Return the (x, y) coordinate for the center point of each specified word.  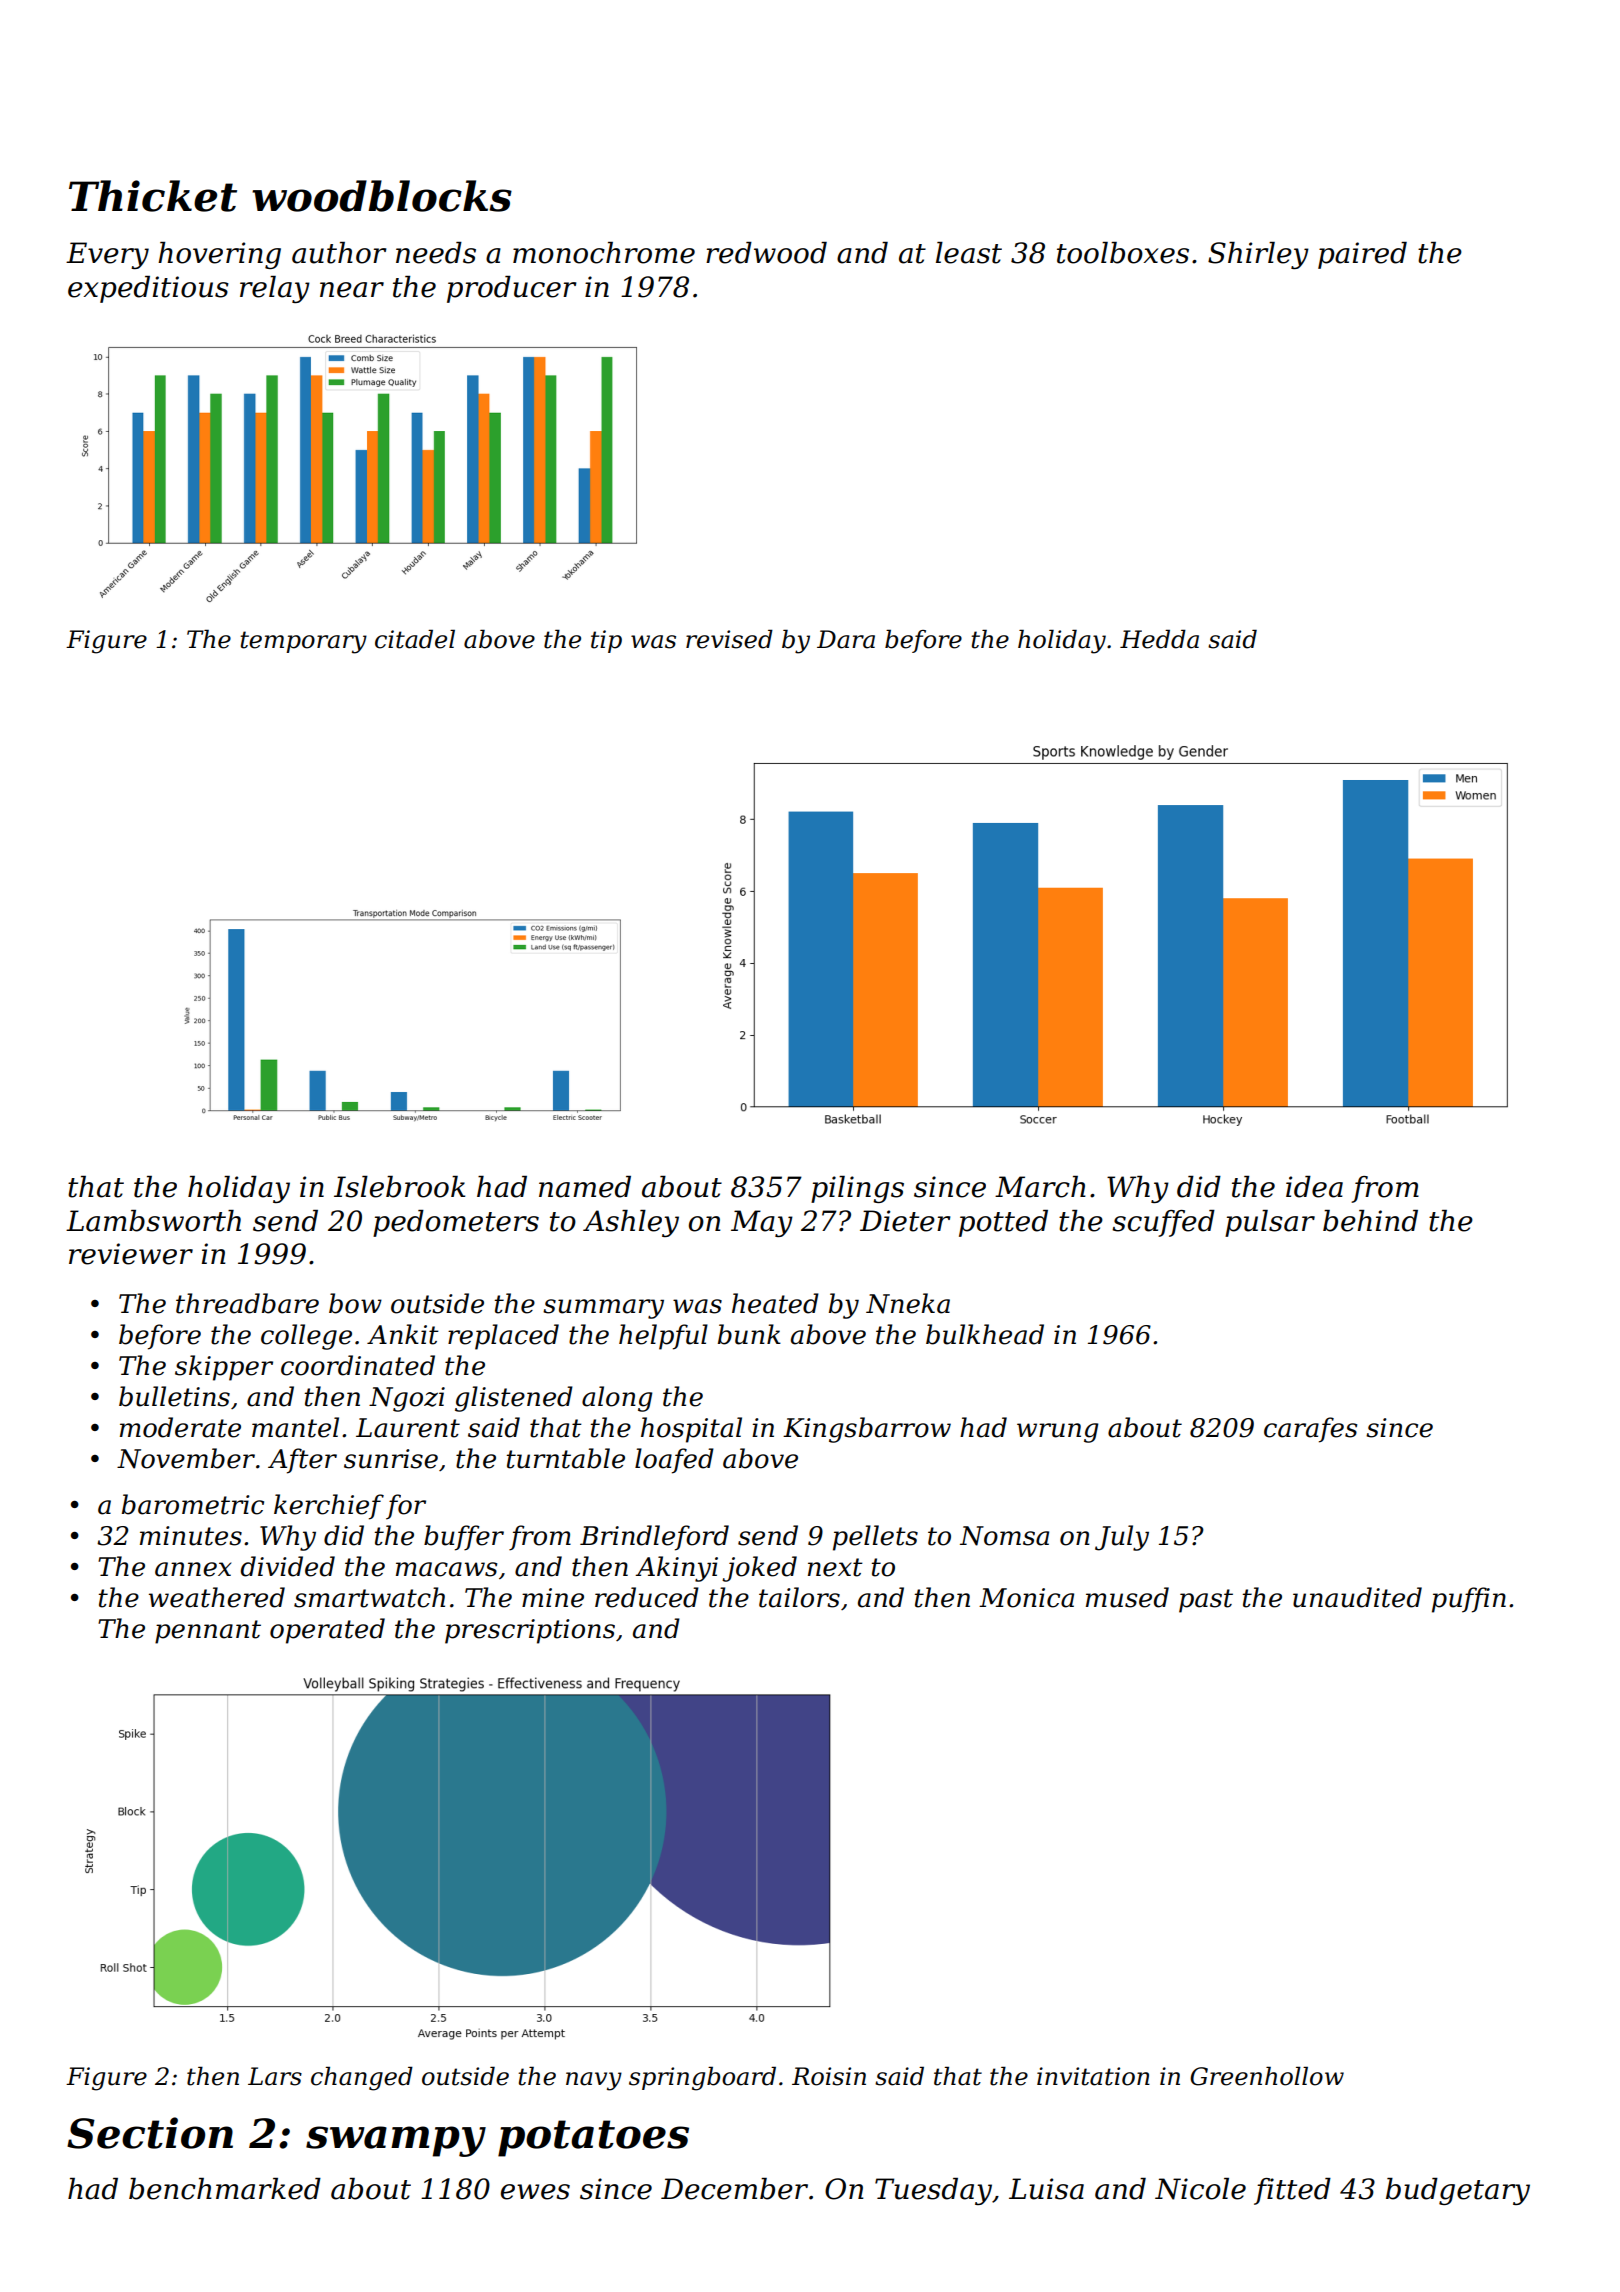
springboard (702, 2078)
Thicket (153, 196)
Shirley (1258, 255)
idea (1314, 1187)
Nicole (1200, 2189)
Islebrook (399, 1187)
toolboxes (1123, 253)
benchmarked (225, 2189)
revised (729, 639)
